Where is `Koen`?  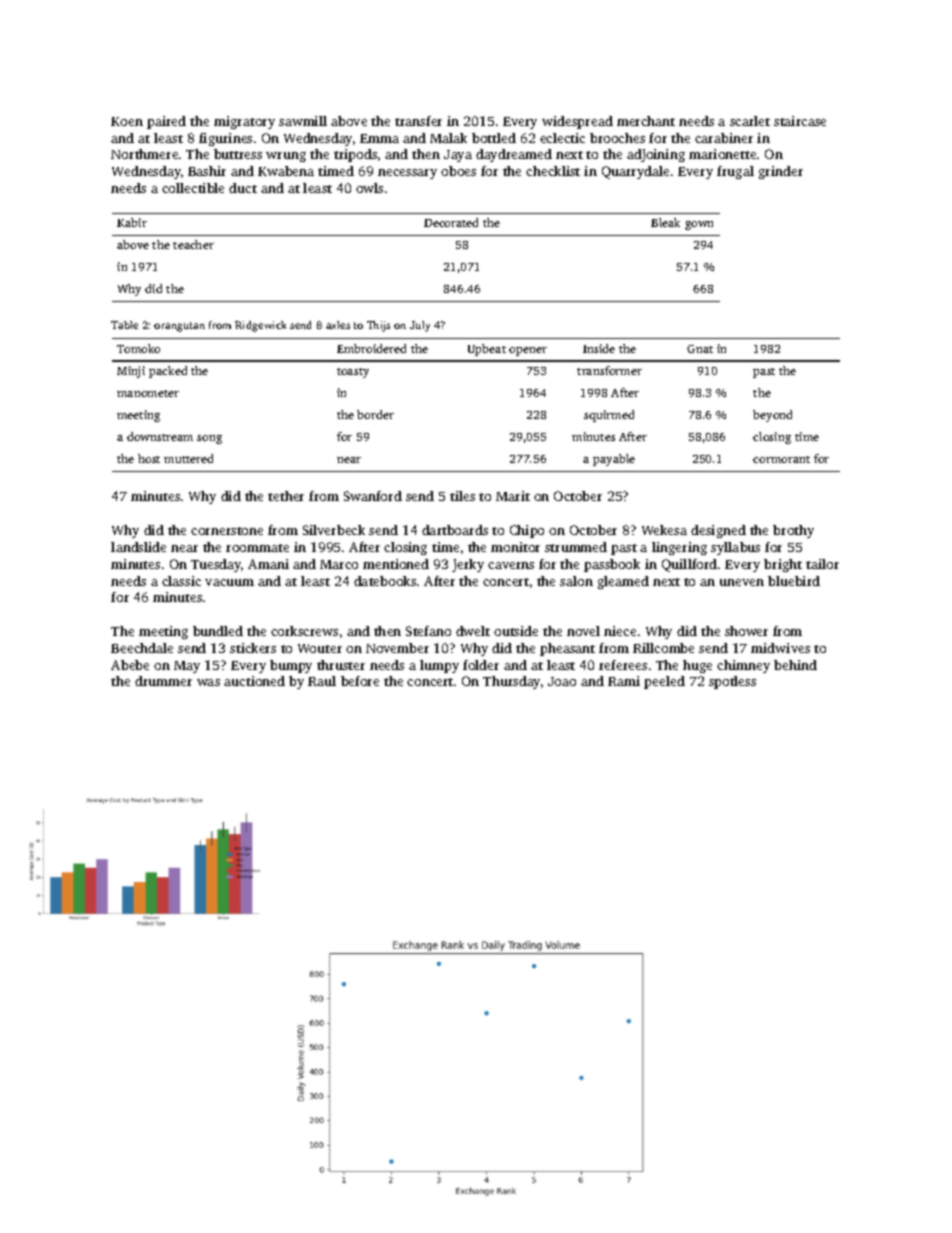
Koen is located at coordinates (127, 121).
